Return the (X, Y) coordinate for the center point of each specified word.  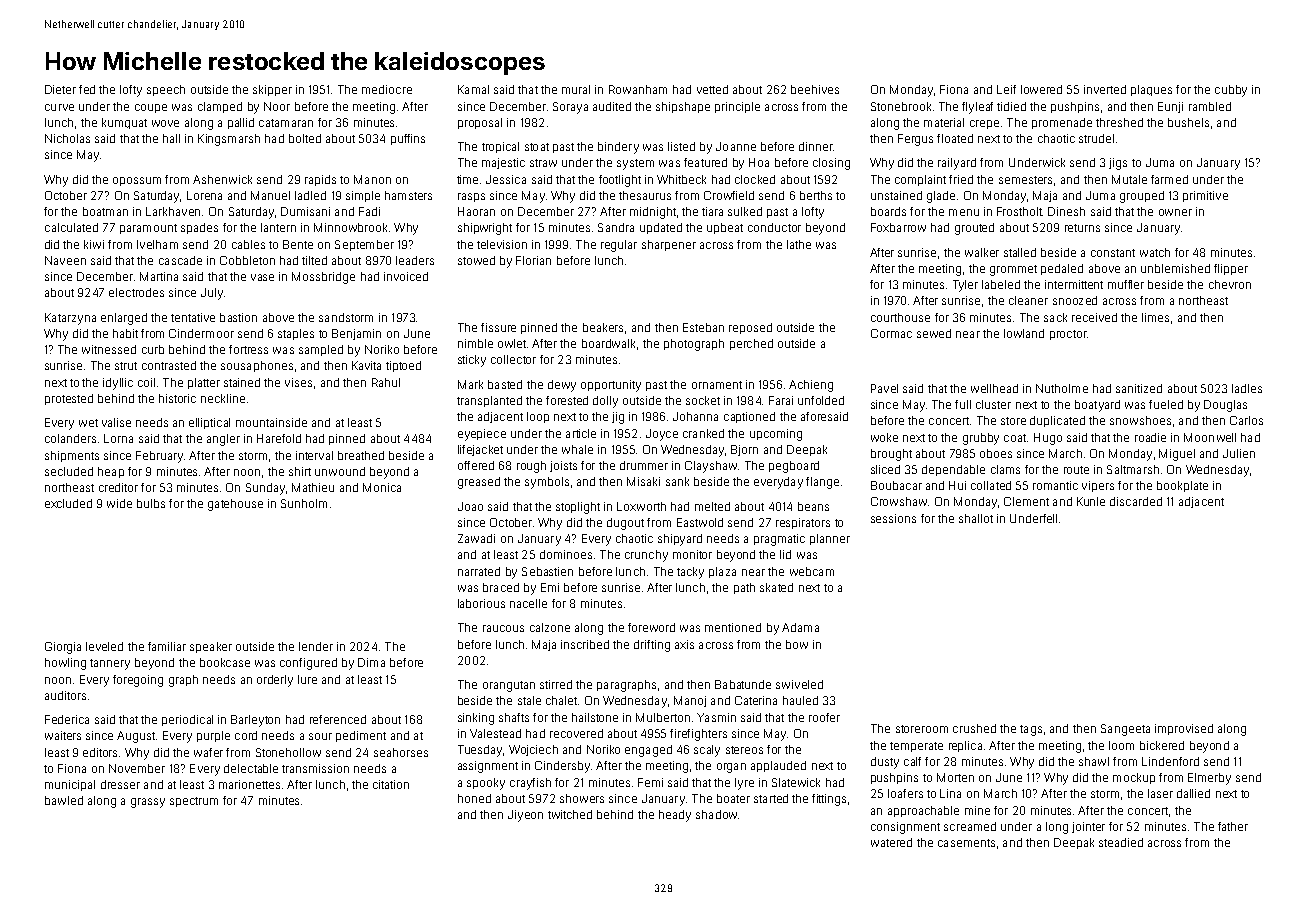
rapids (320, 180)
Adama (800, 627)
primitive (1205, 196)
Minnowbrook (350, 227)
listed (681, 146)
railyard (957, 164)
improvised (1184, 729)
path (744, 588)
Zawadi (476, 538)
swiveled (799, 684)
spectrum (194, 802)
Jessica (506, 179)
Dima (371, 662)
